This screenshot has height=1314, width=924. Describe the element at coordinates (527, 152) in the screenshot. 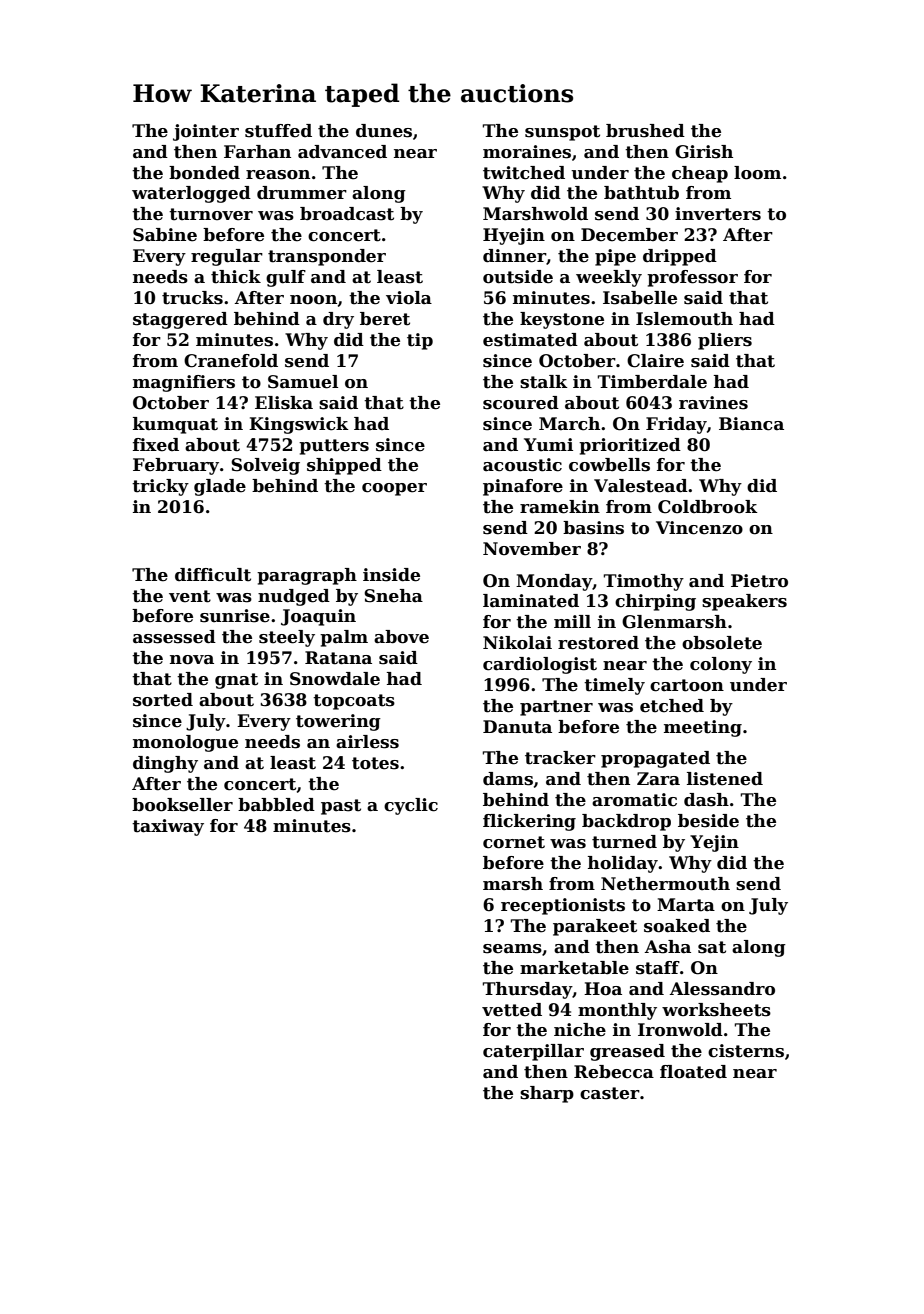

I see `moraines` at that location.
